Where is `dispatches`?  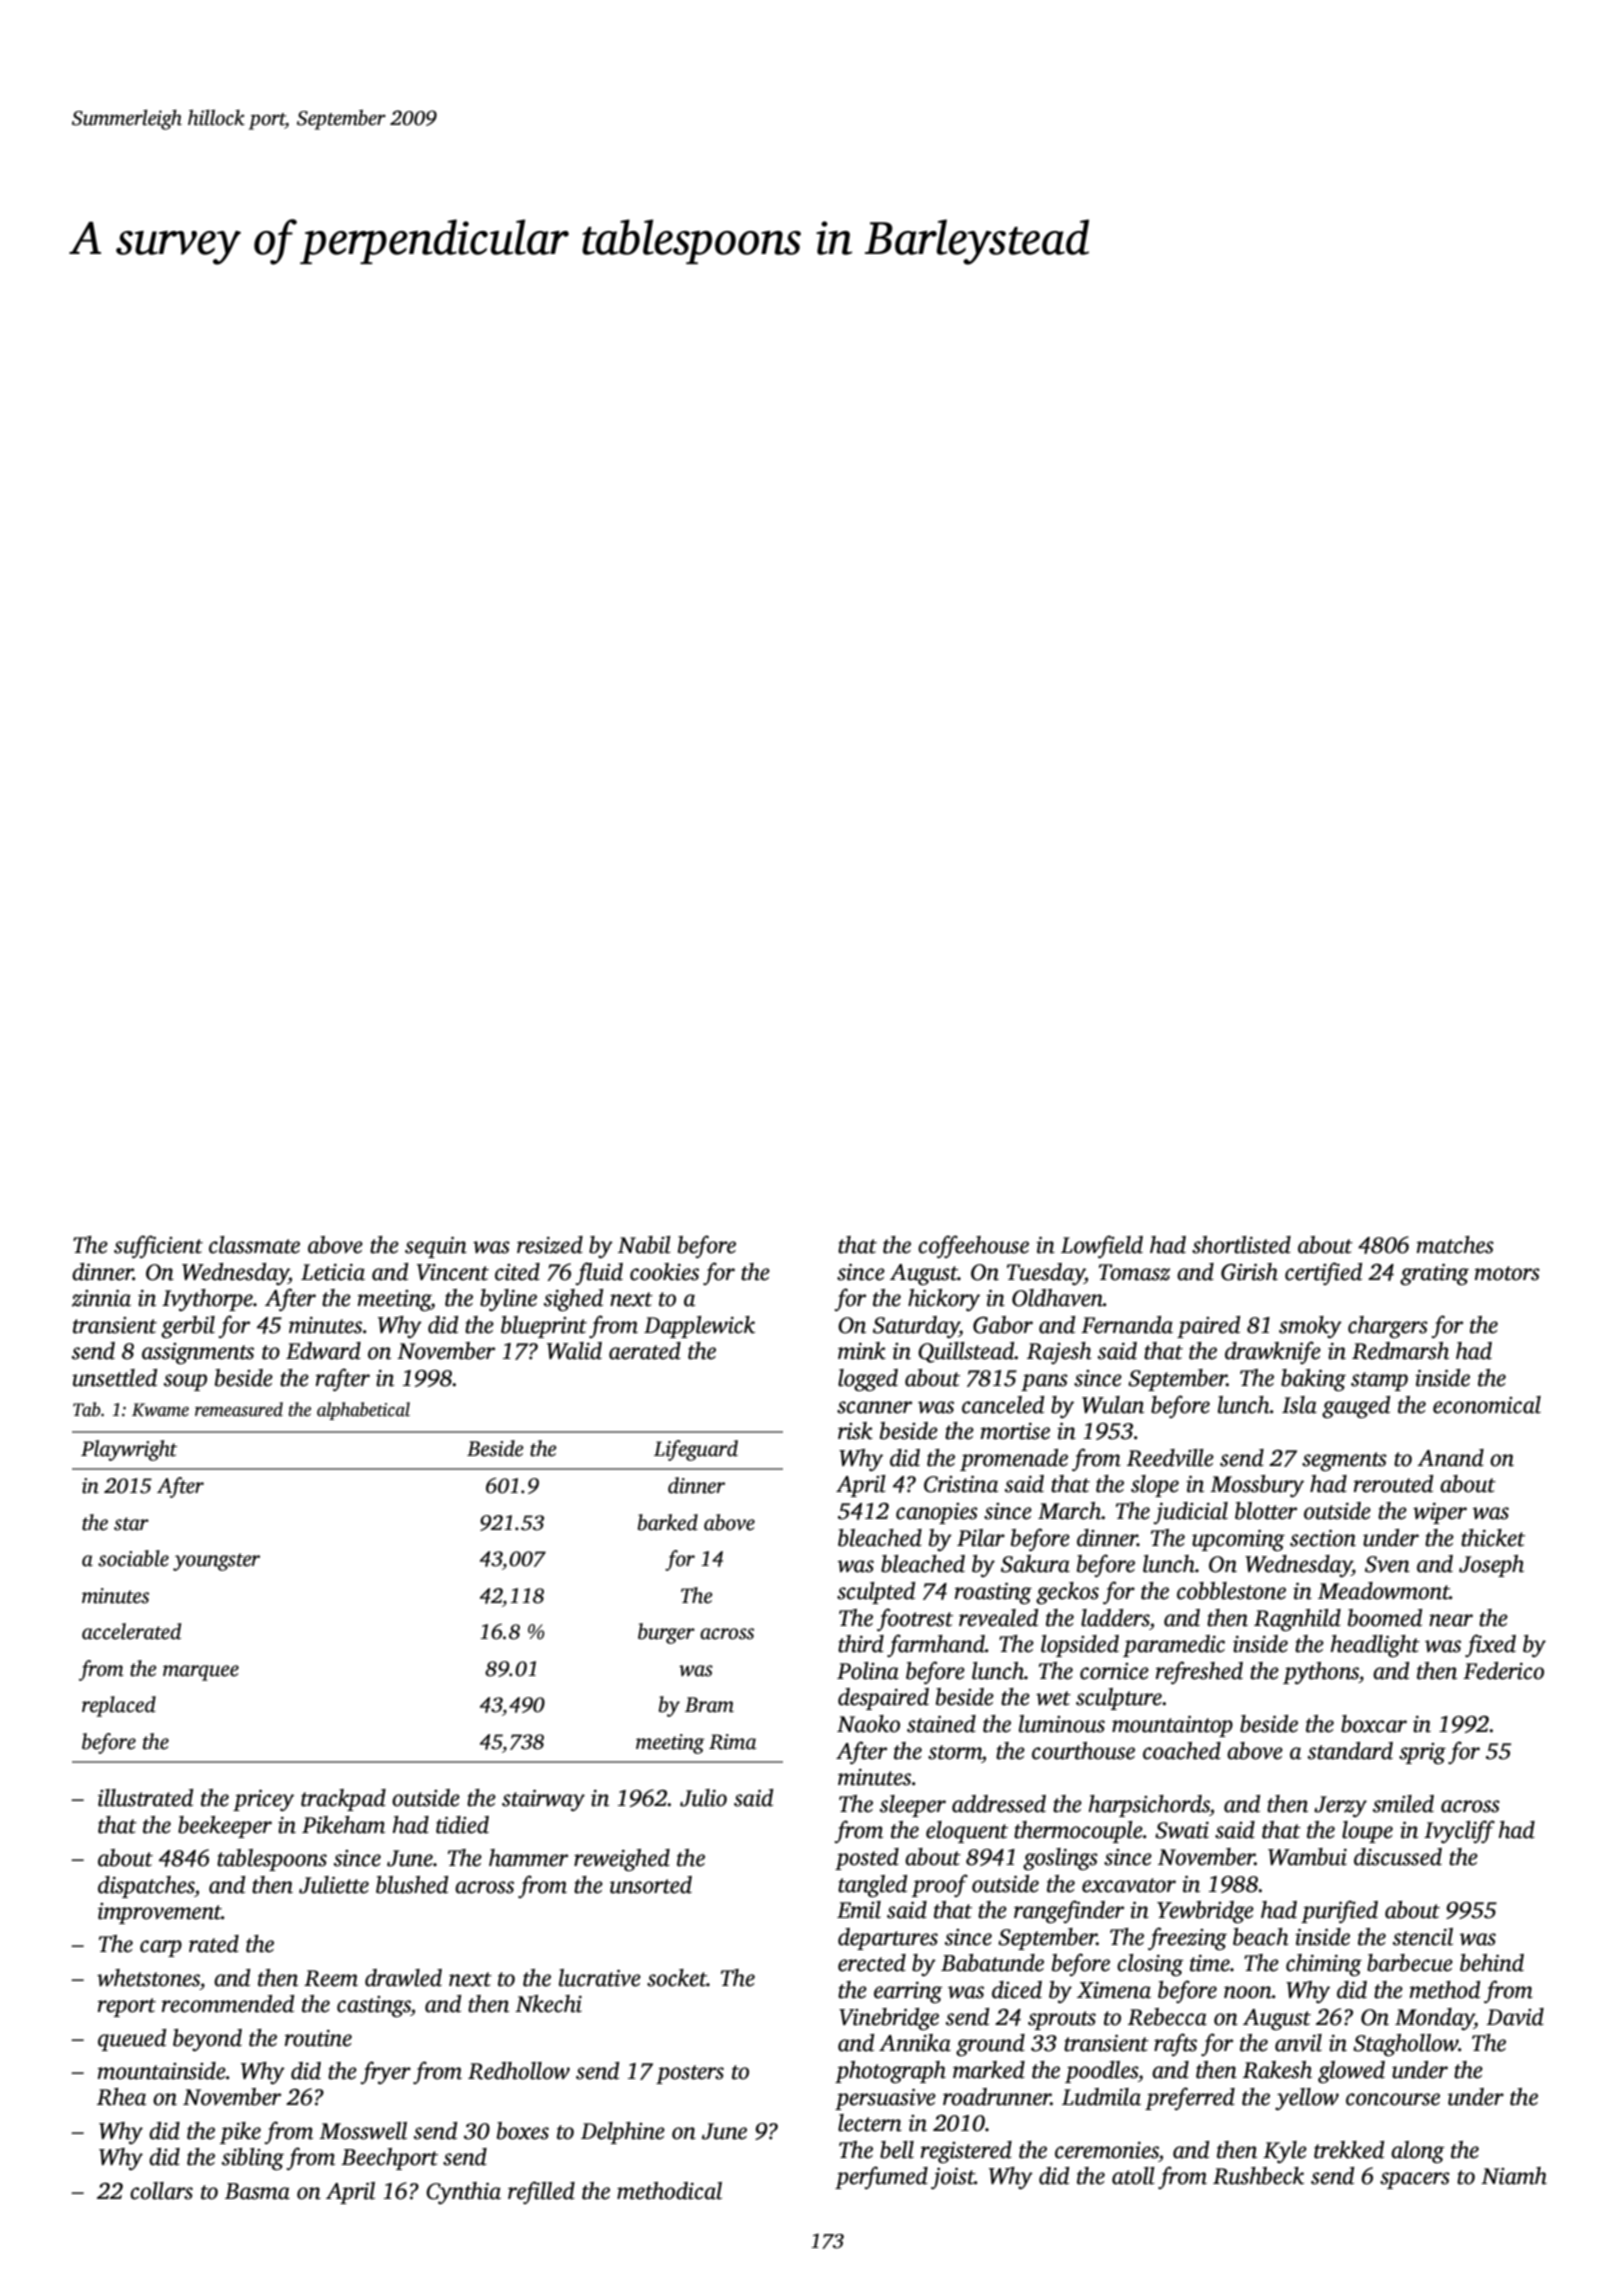 dispatches is located at coordinates (146, 1887).
